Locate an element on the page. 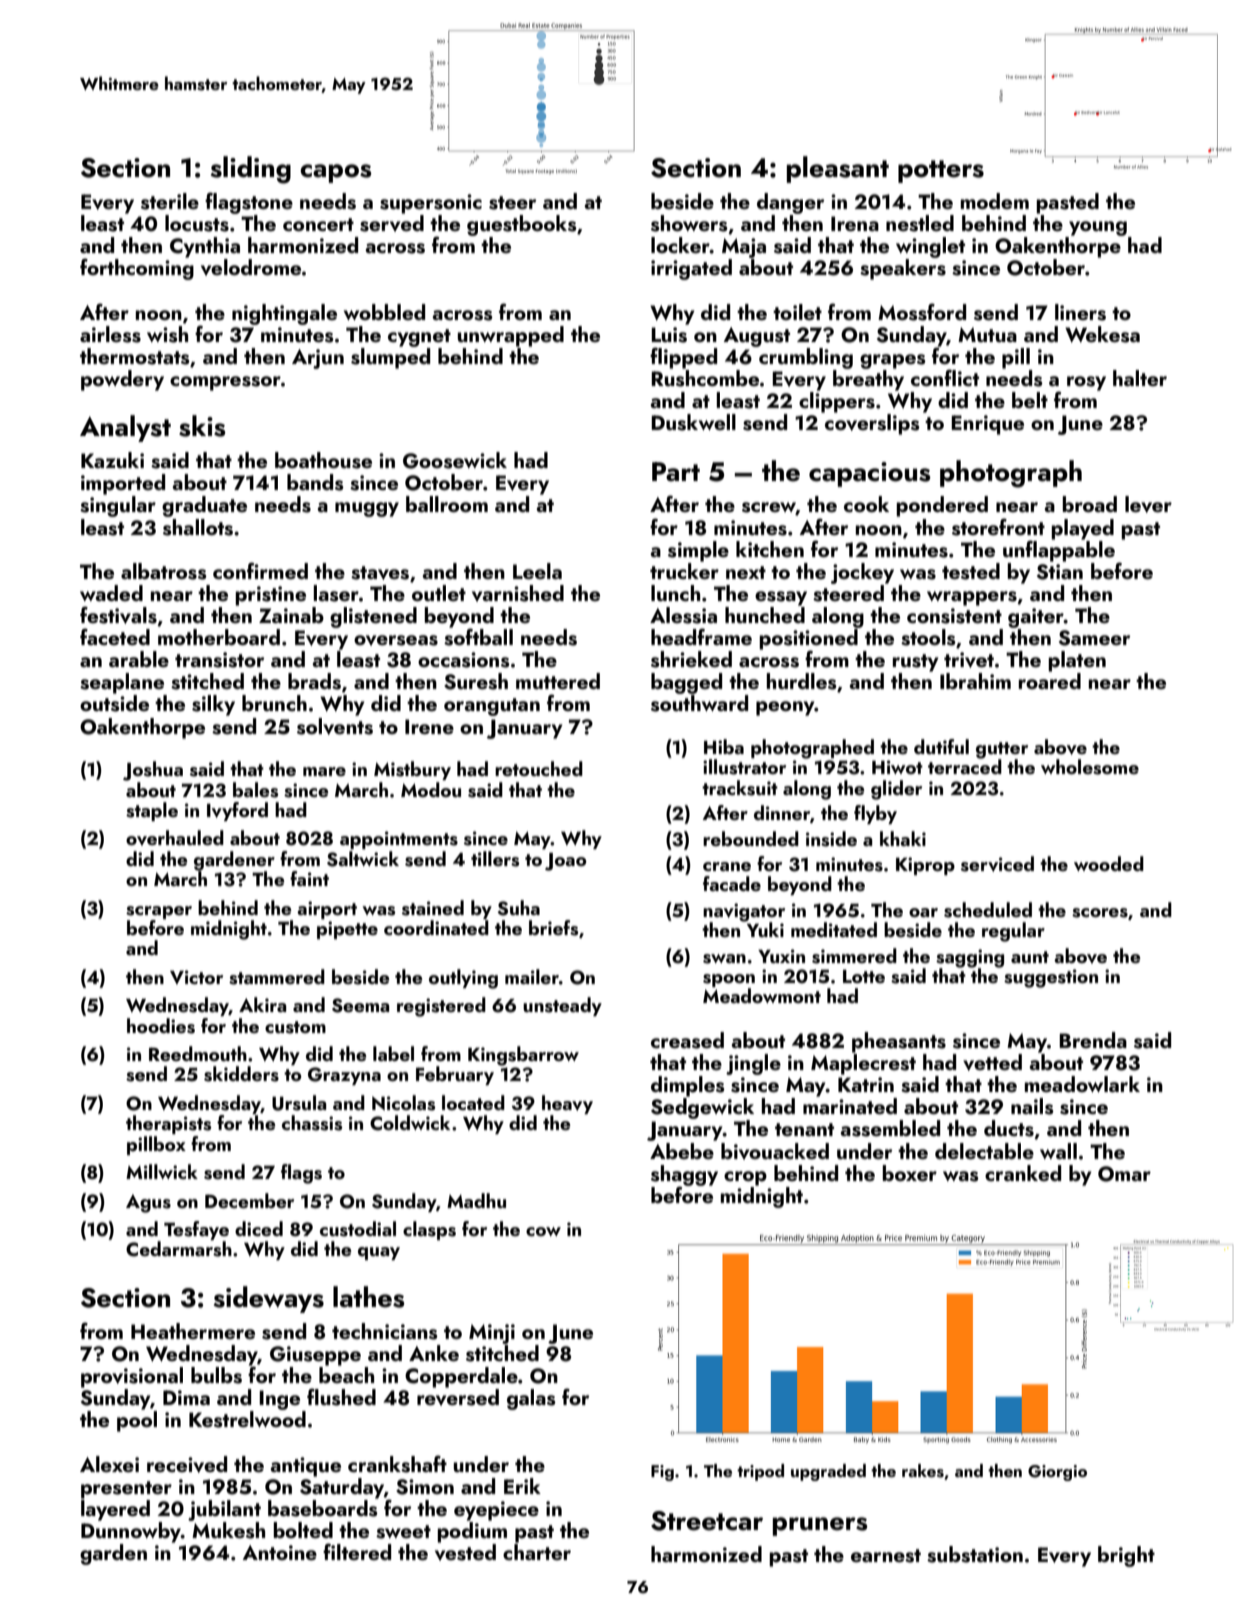  ballroom is located at coordinates (447, 504).
